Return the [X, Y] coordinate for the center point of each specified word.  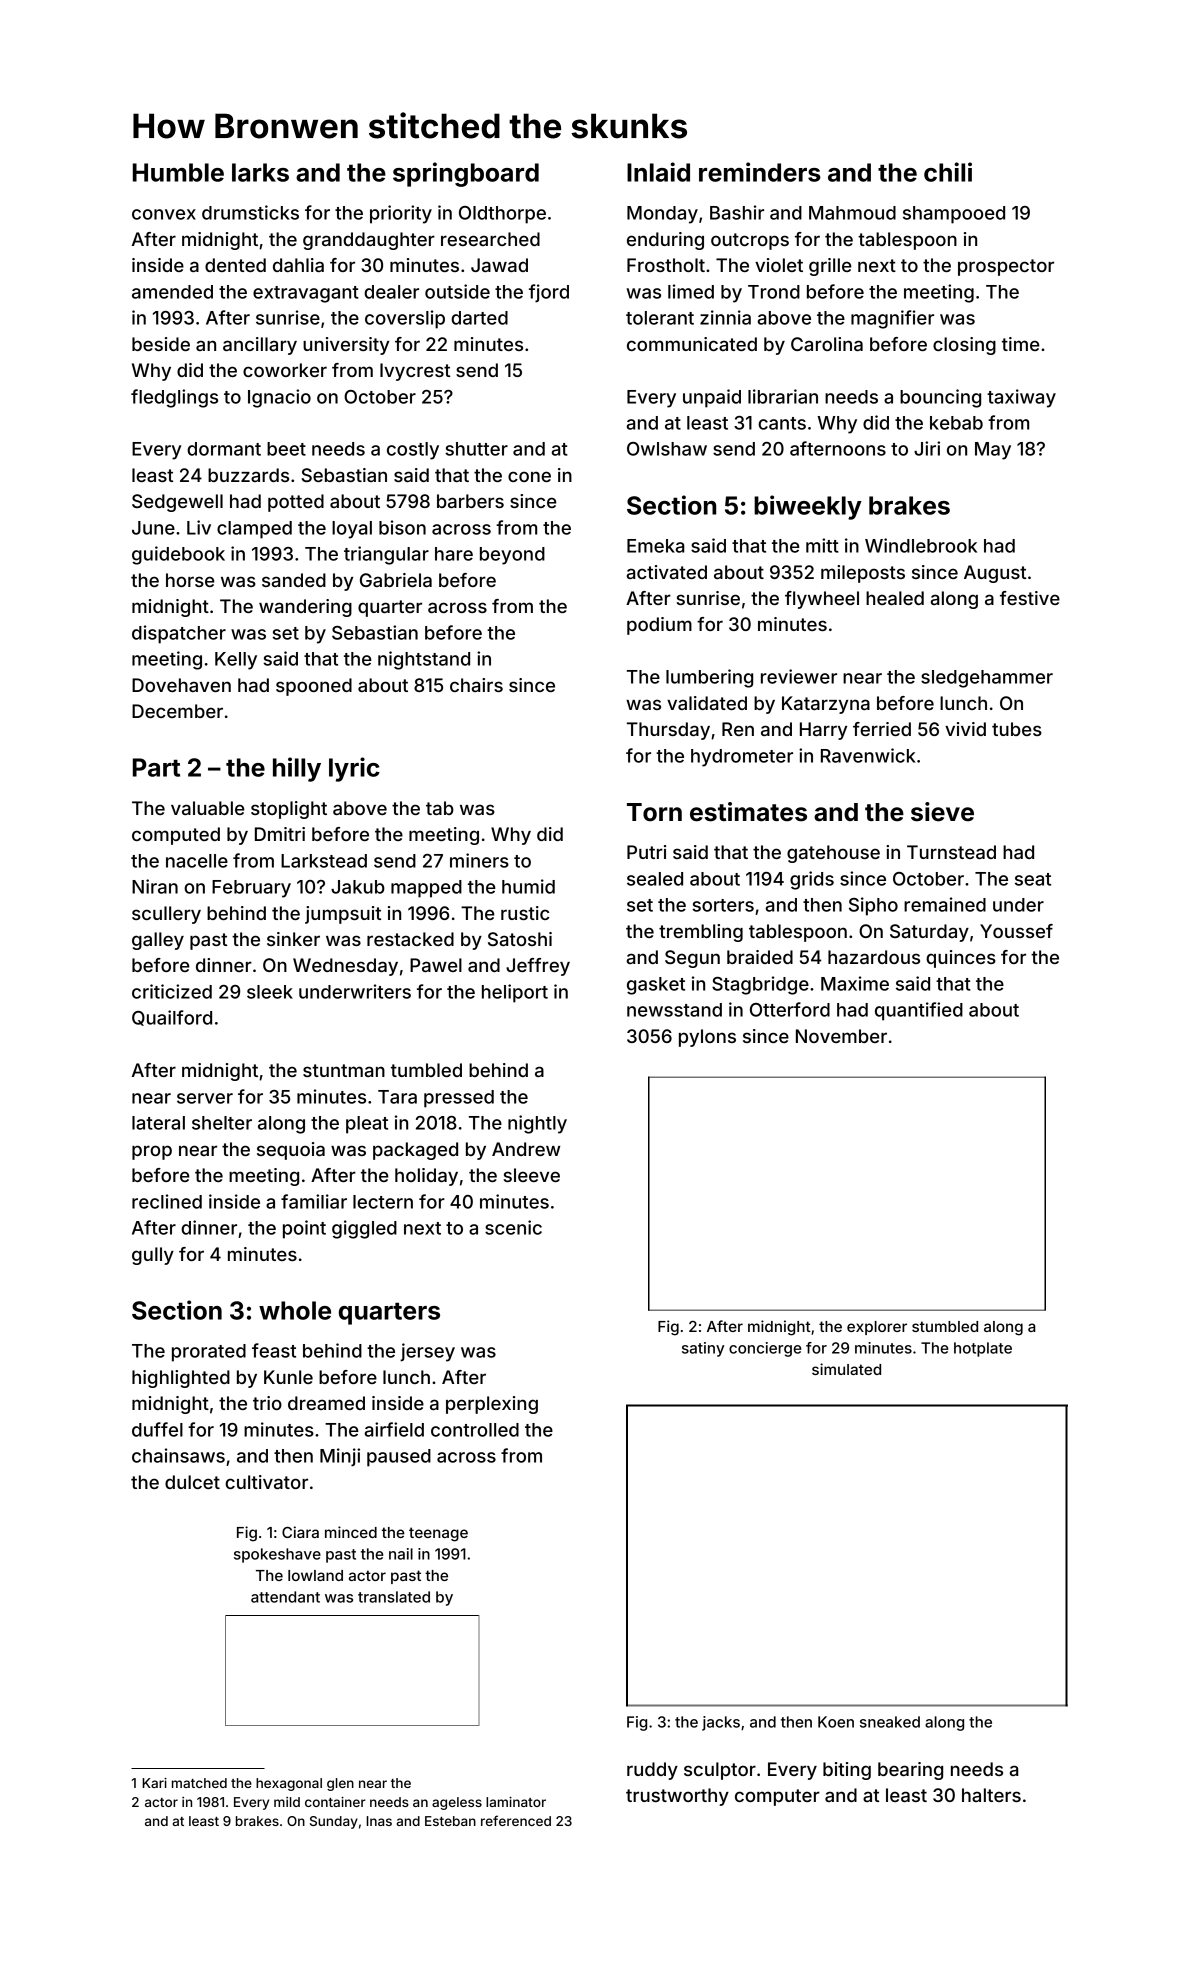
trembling [701, 933]
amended [172, 292]
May [993, 451]
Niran [155, 886]
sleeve [532, 1175]
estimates [748, 812]
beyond [512, 556]
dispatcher [179, 634]
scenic [513, 1227]
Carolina [827, 344]
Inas [379, 1821]
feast [274, 1350]
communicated [692, 344]
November [841, 1036]
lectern [383, 1202]
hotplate [983, 1349]
